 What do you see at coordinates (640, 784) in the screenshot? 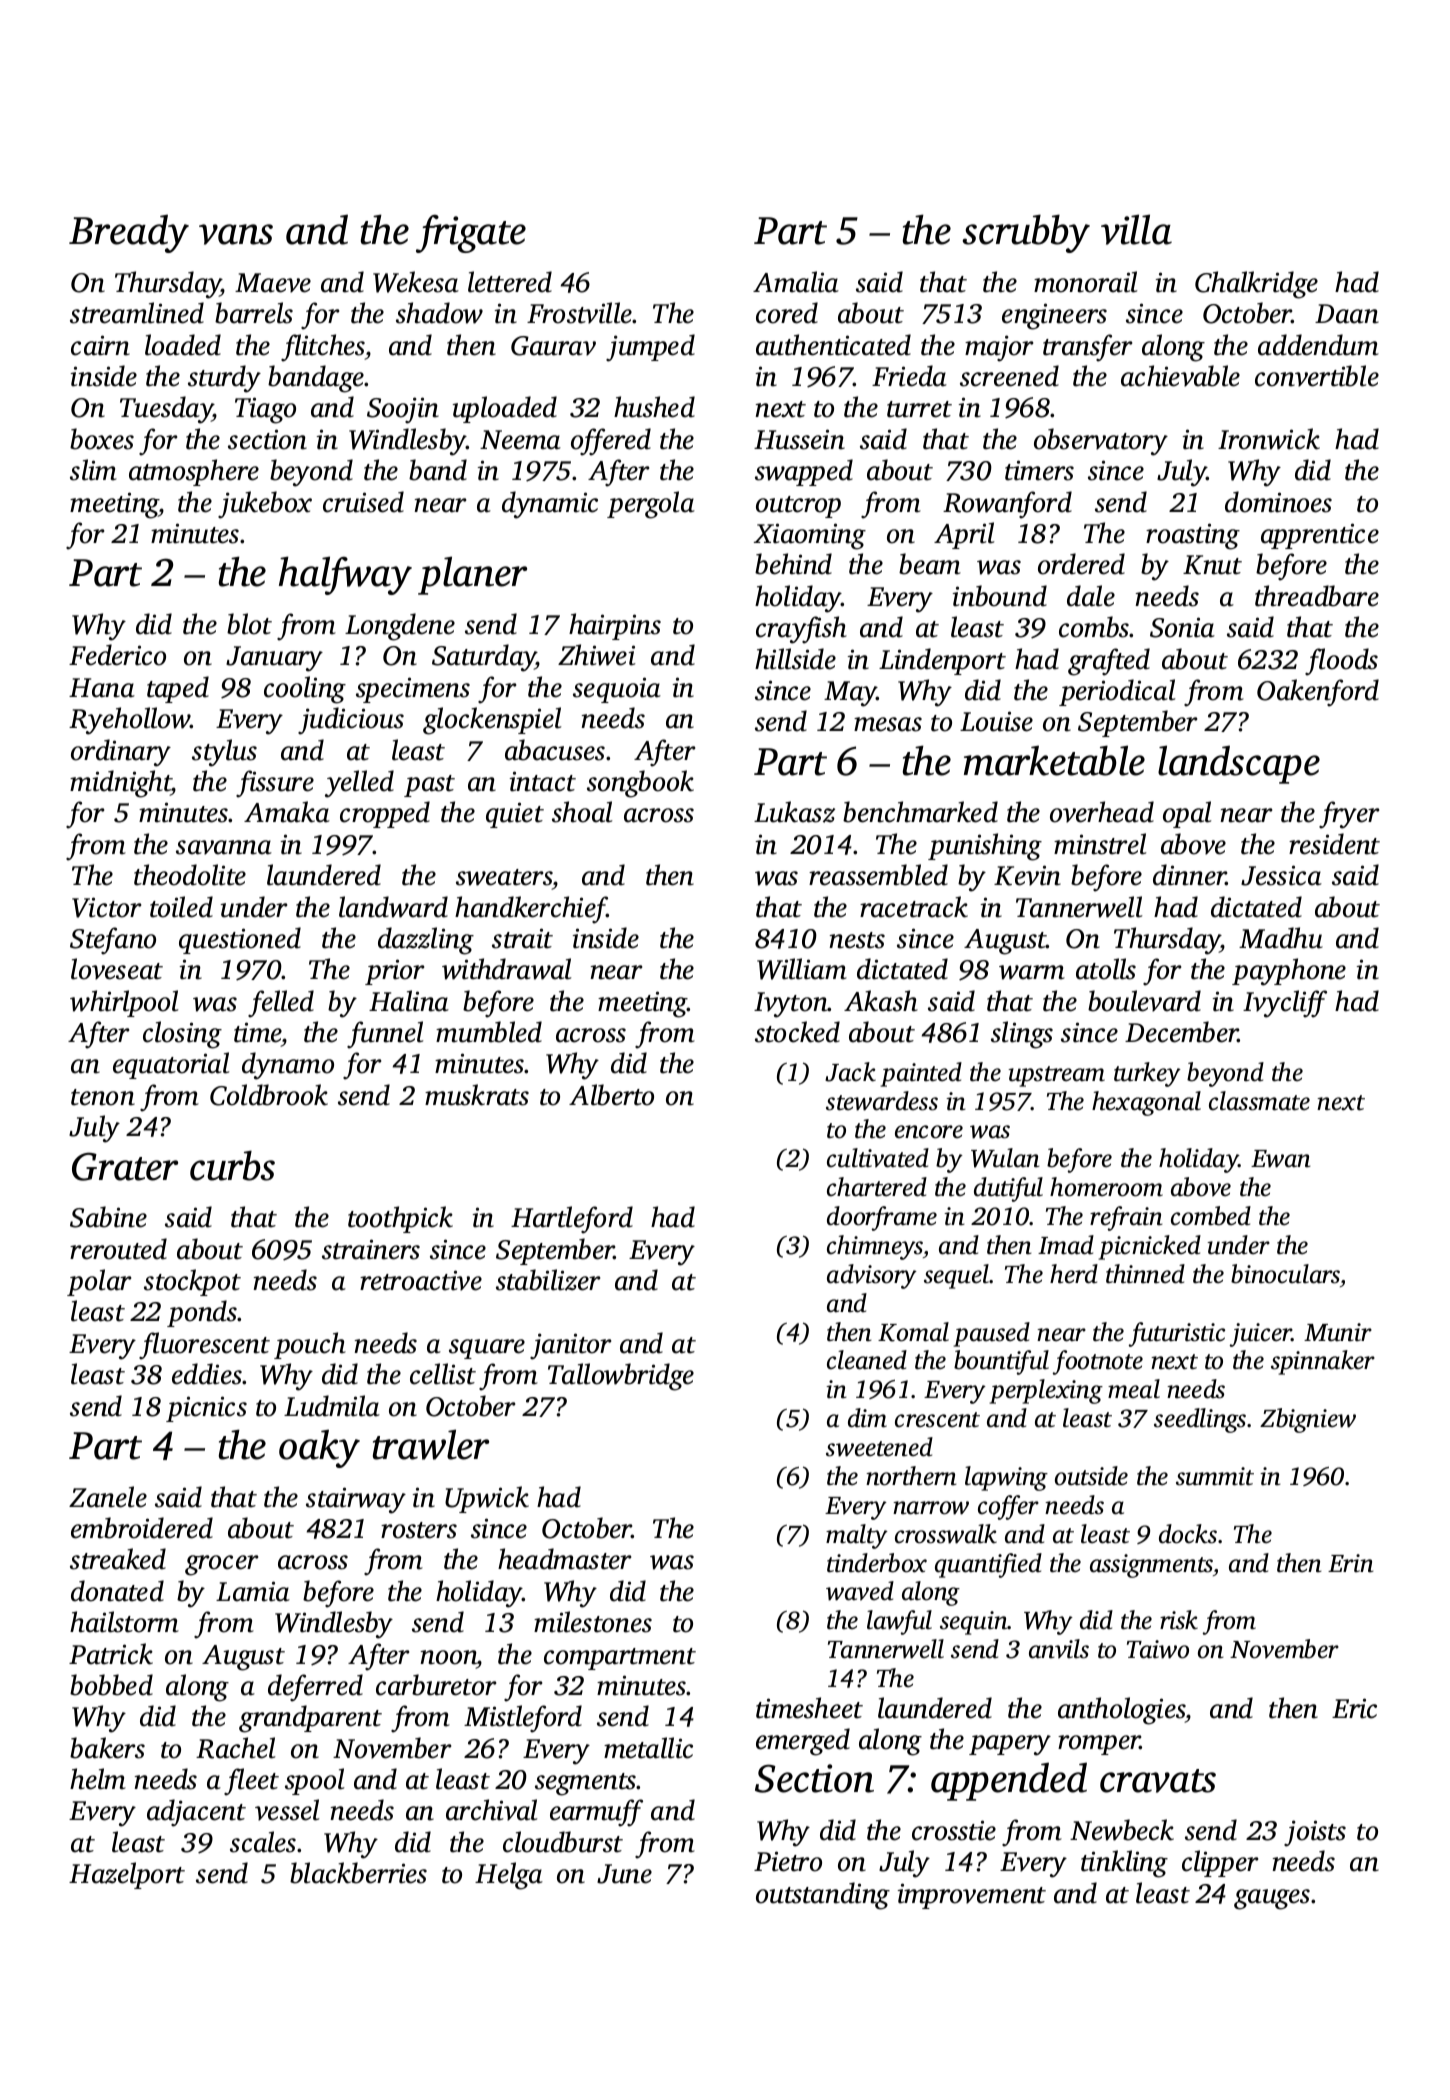
I see `songbook` at bounding box center [640, 784].
